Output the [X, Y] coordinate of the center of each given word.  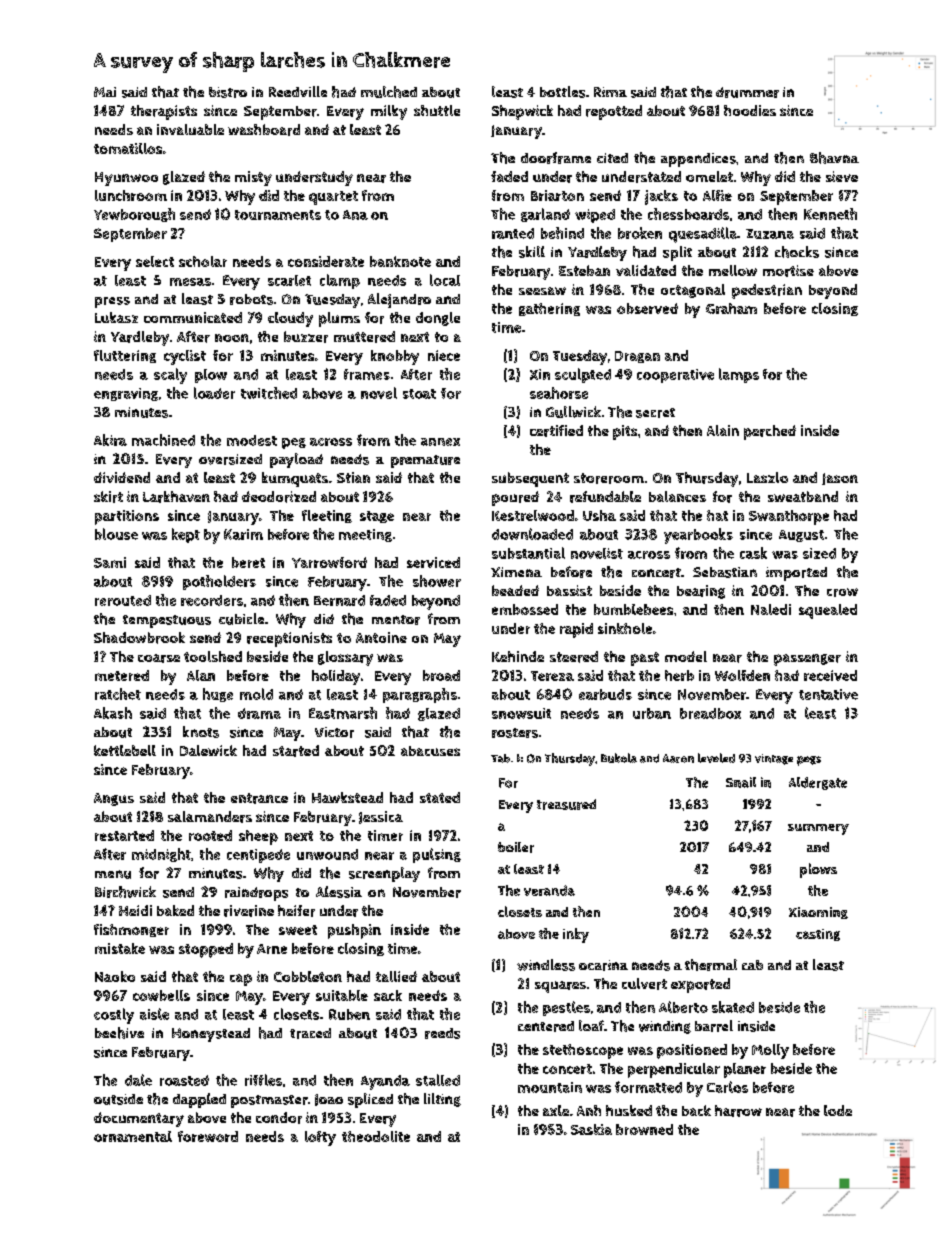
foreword [208, 1136]
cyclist [185, 357]
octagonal [693, 291]
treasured [566, 804]
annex [440, 442]
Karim [243, 534]
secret [655, 413]
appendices [698, 160]
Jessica [381, 817]
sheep [258, 837]
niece [444, 355]
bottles [562, 92]
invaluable [190, 129]
